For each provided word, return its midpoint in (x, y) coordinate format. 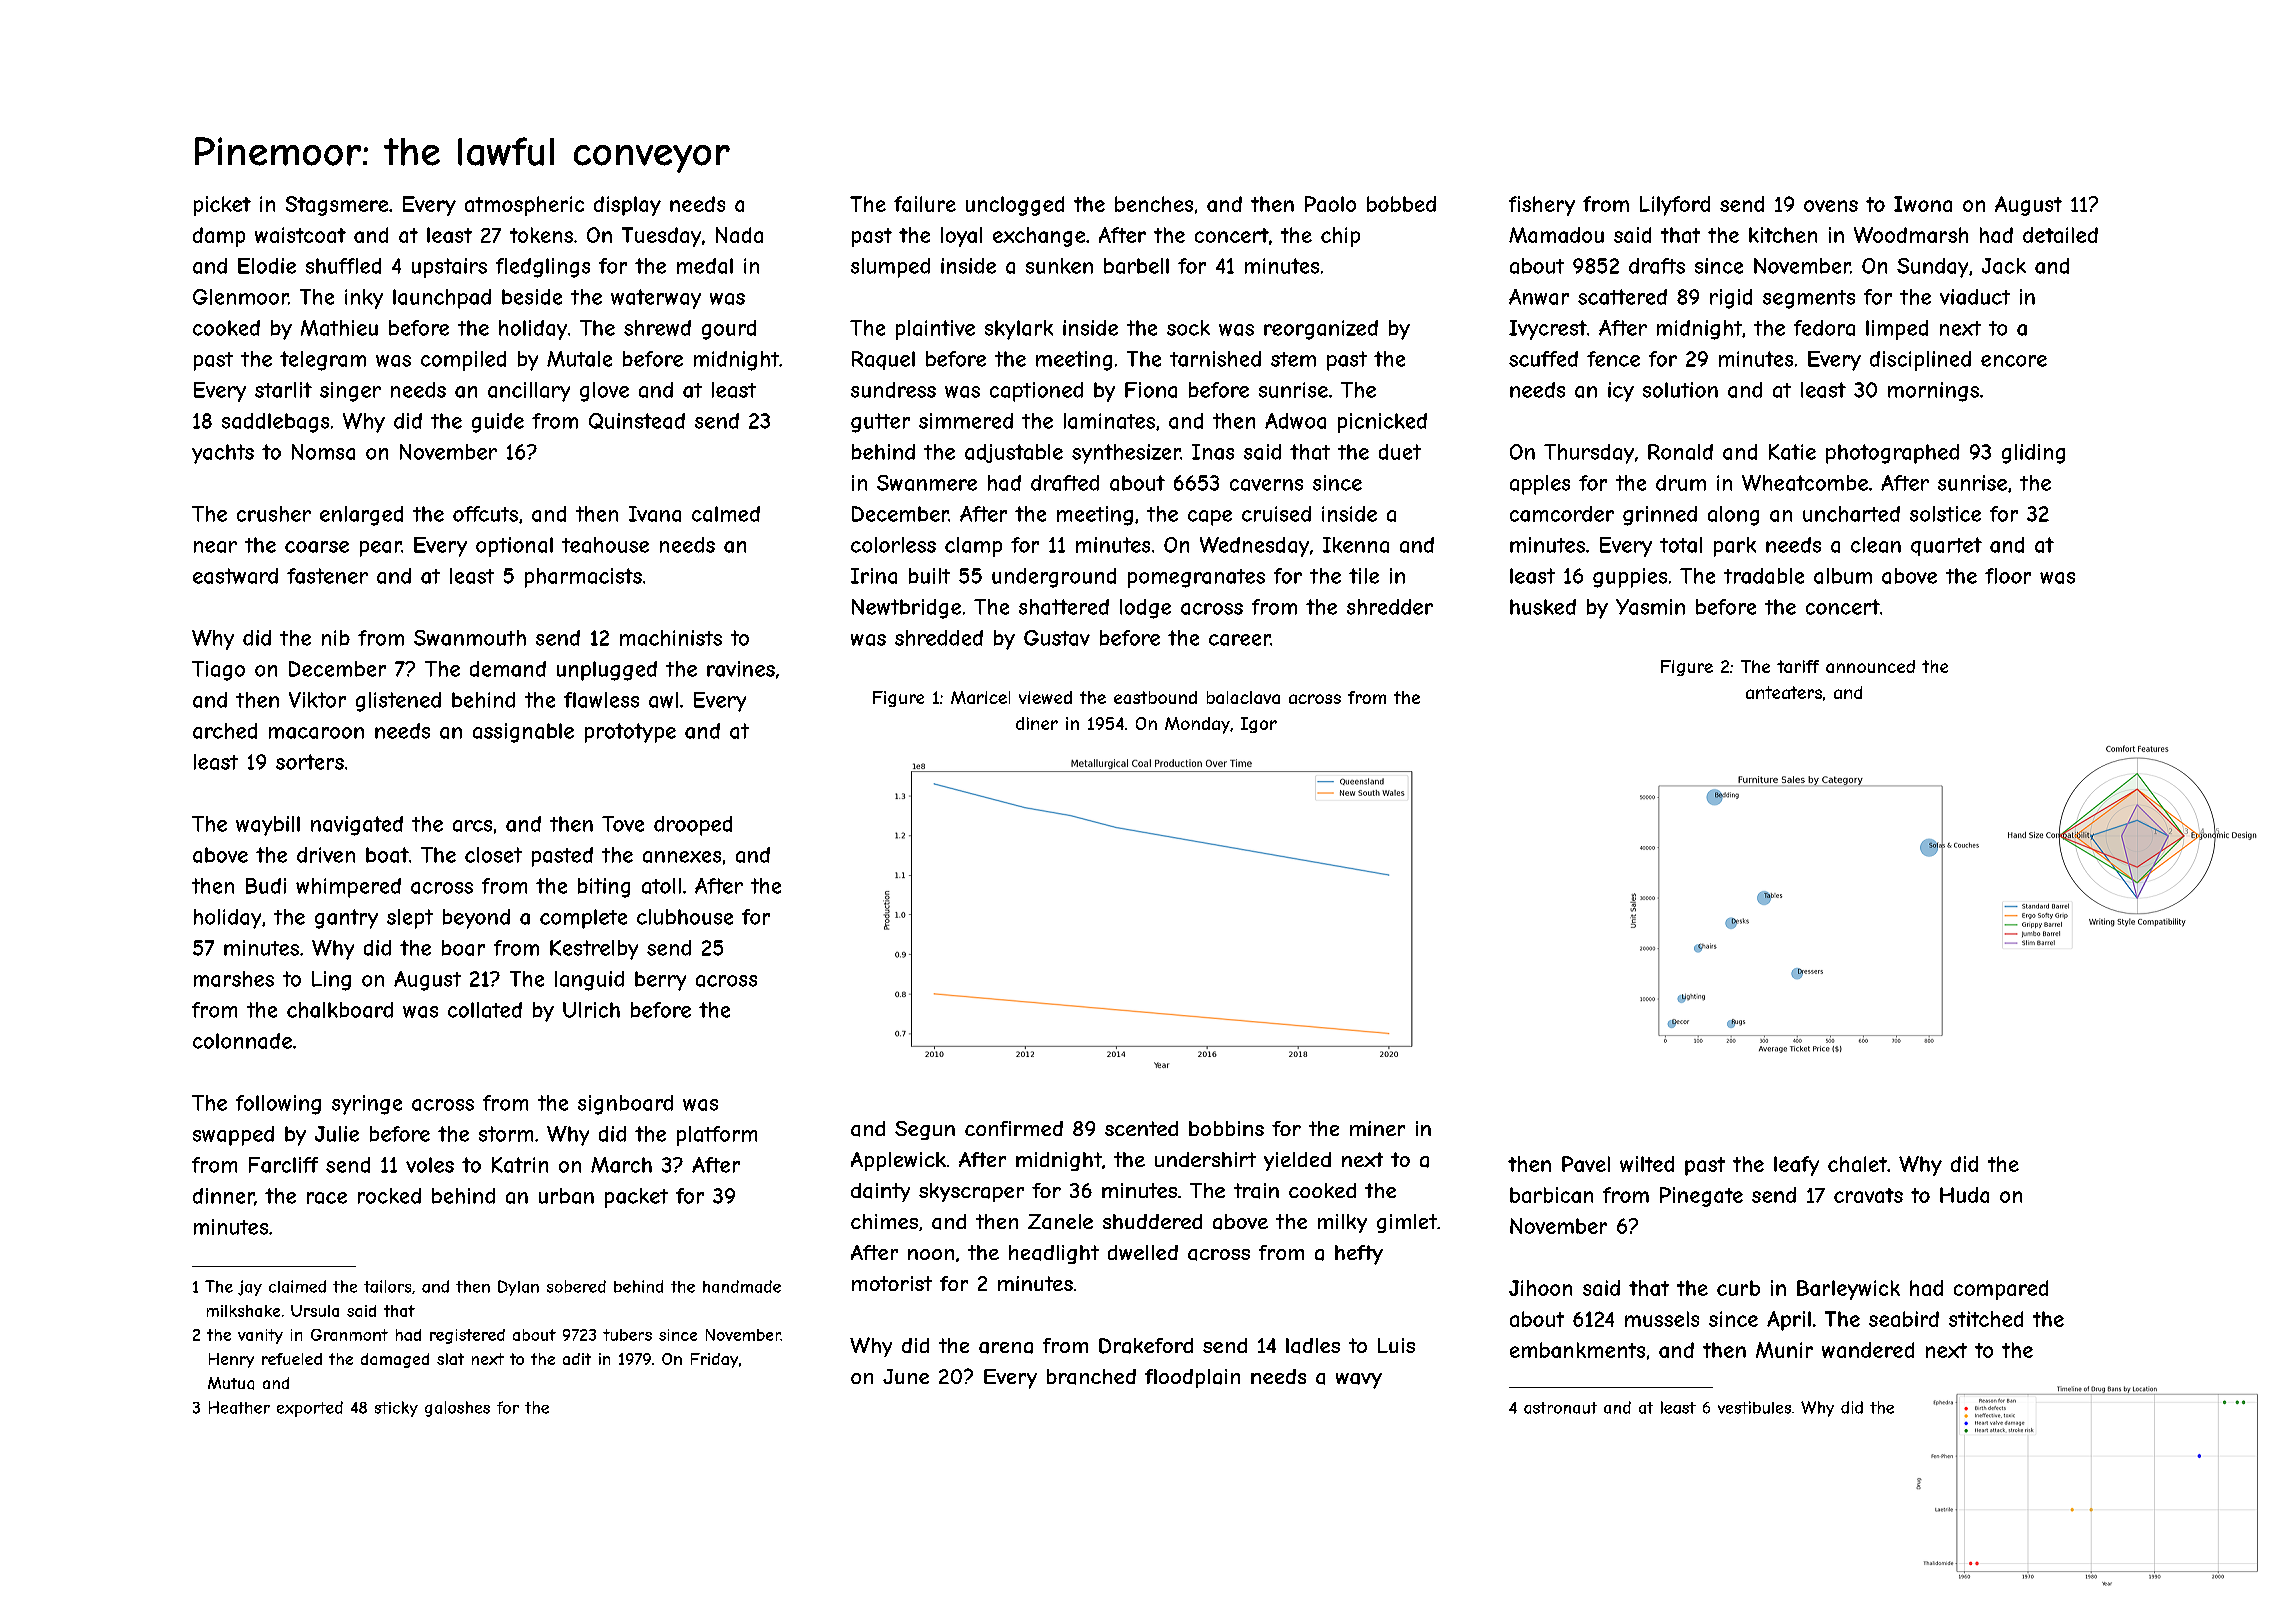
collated (485, 1010)
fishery (1542, 206)
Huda (1964, 1195)
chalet (1857, 1164)
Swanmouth (470, 638)
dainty (880, 1192)
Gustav (1057, 638)
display (627, 206)
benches (1154, 204)
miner (1377, 1128)
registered (467, 1336)
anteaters (1784, 692)
